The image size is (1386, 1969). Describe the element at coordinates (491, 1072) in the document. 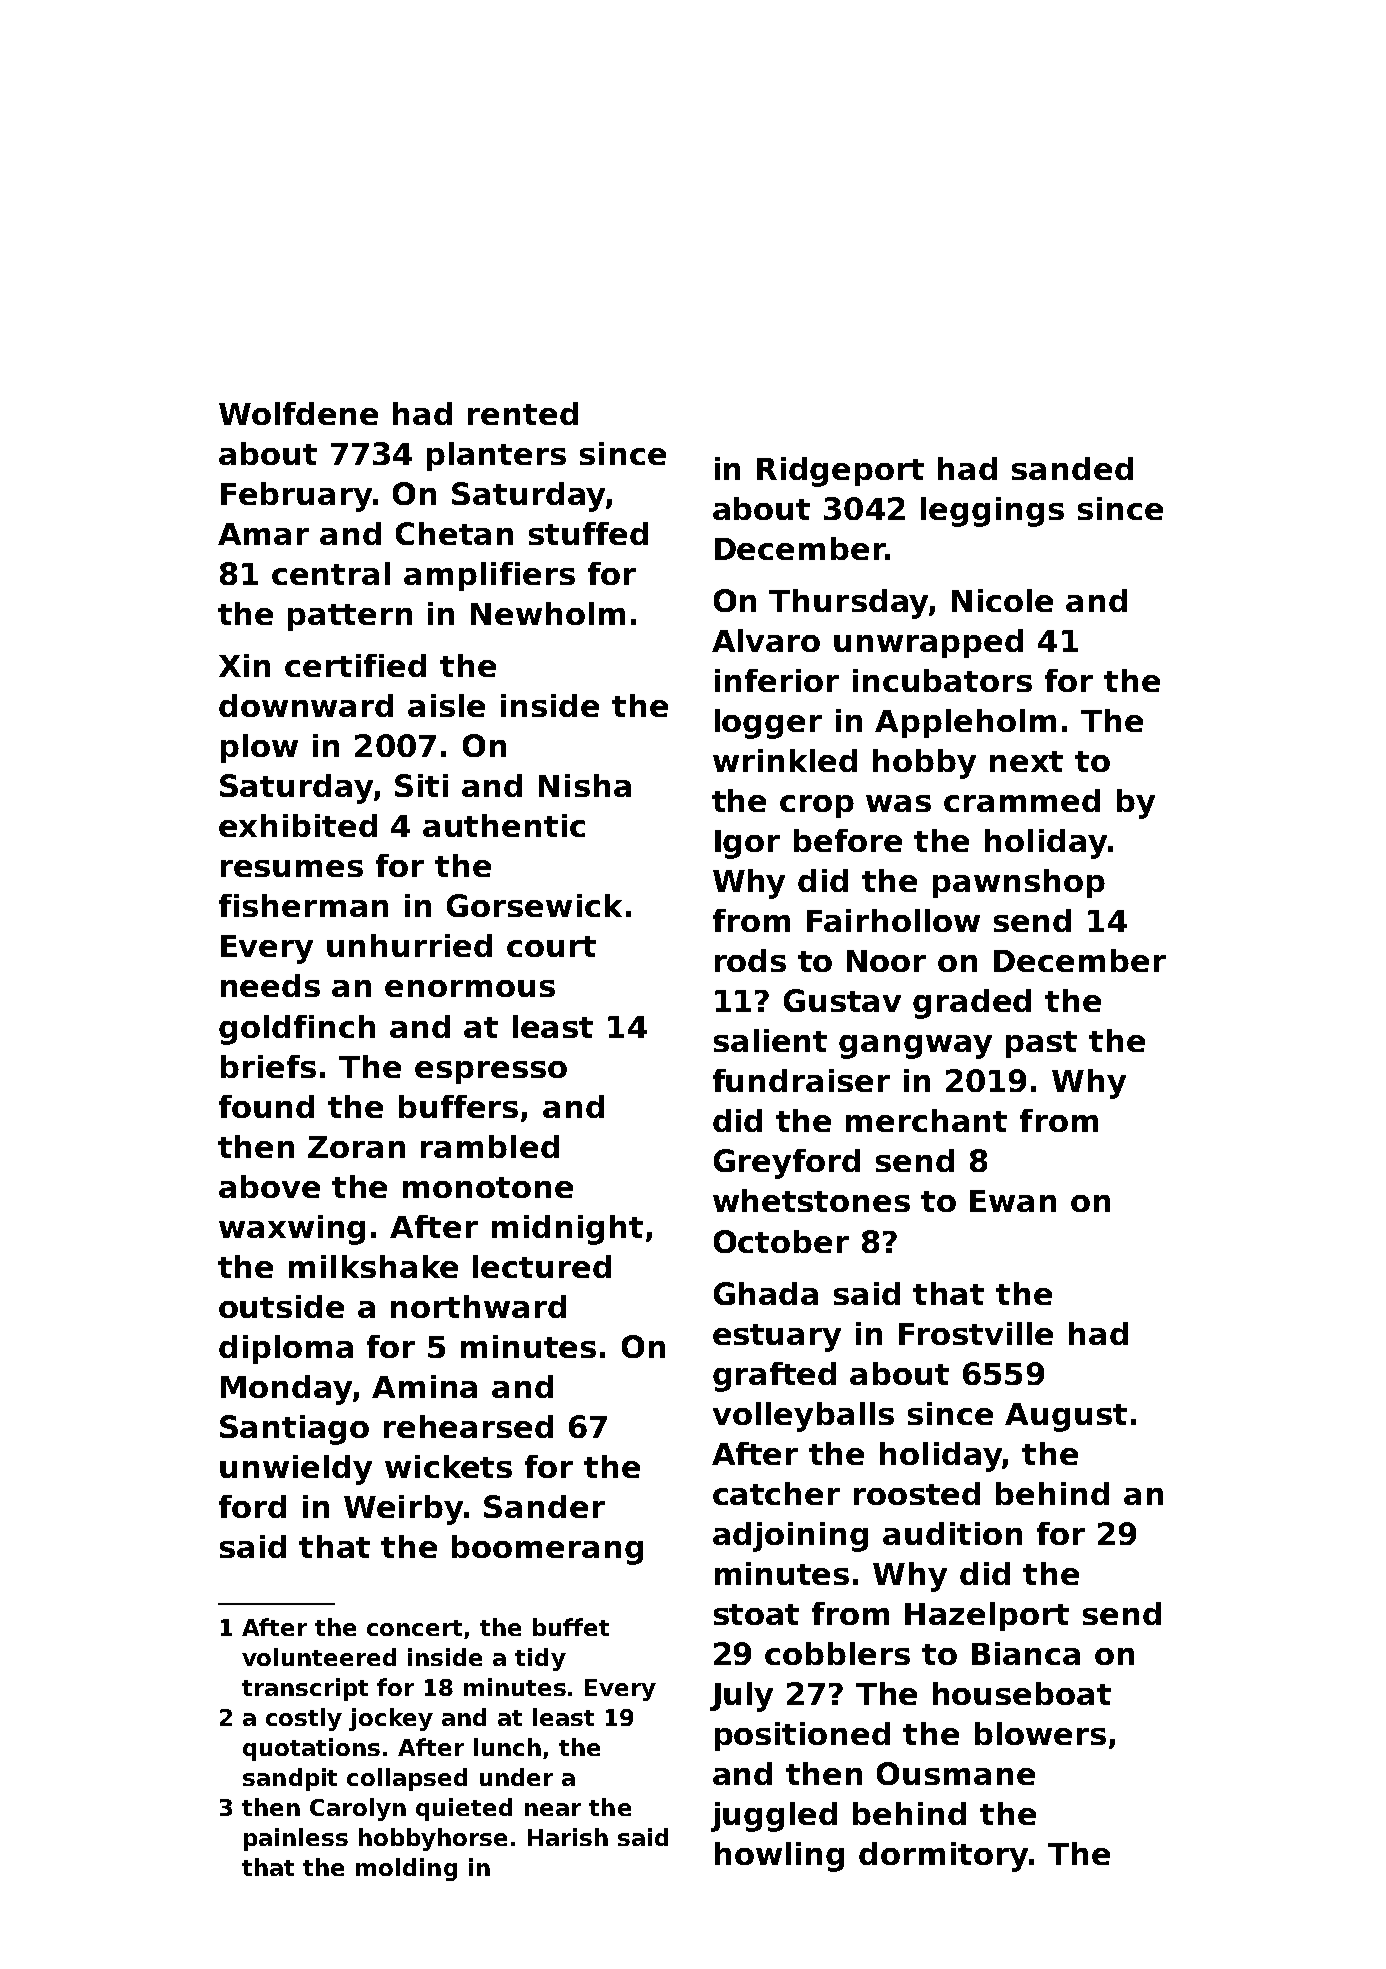

I see `espresso` at that location.
